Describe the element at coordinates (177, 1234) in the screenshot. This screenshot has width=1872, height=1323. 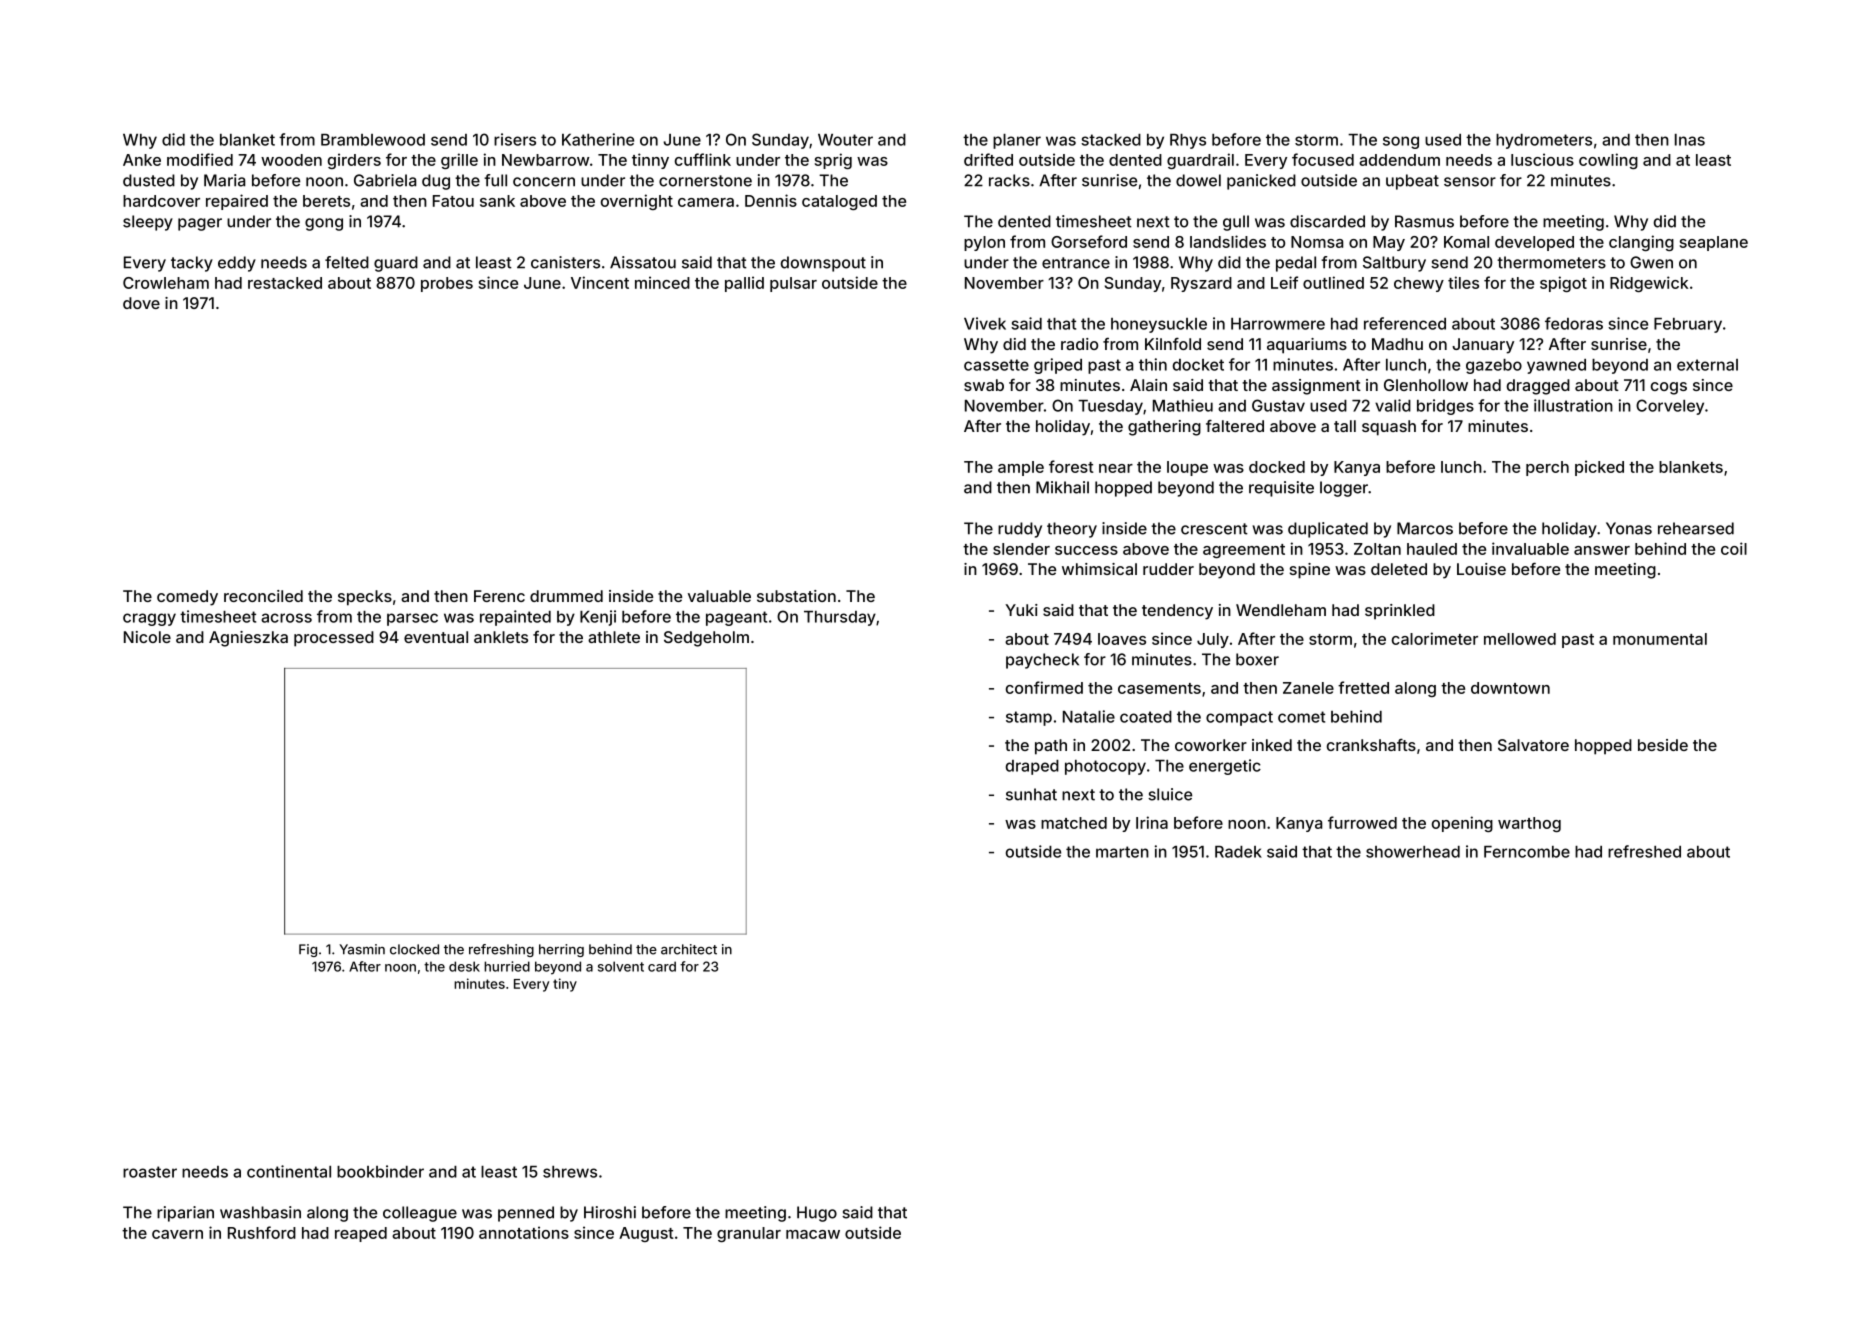
I see `cavern` at that location.
